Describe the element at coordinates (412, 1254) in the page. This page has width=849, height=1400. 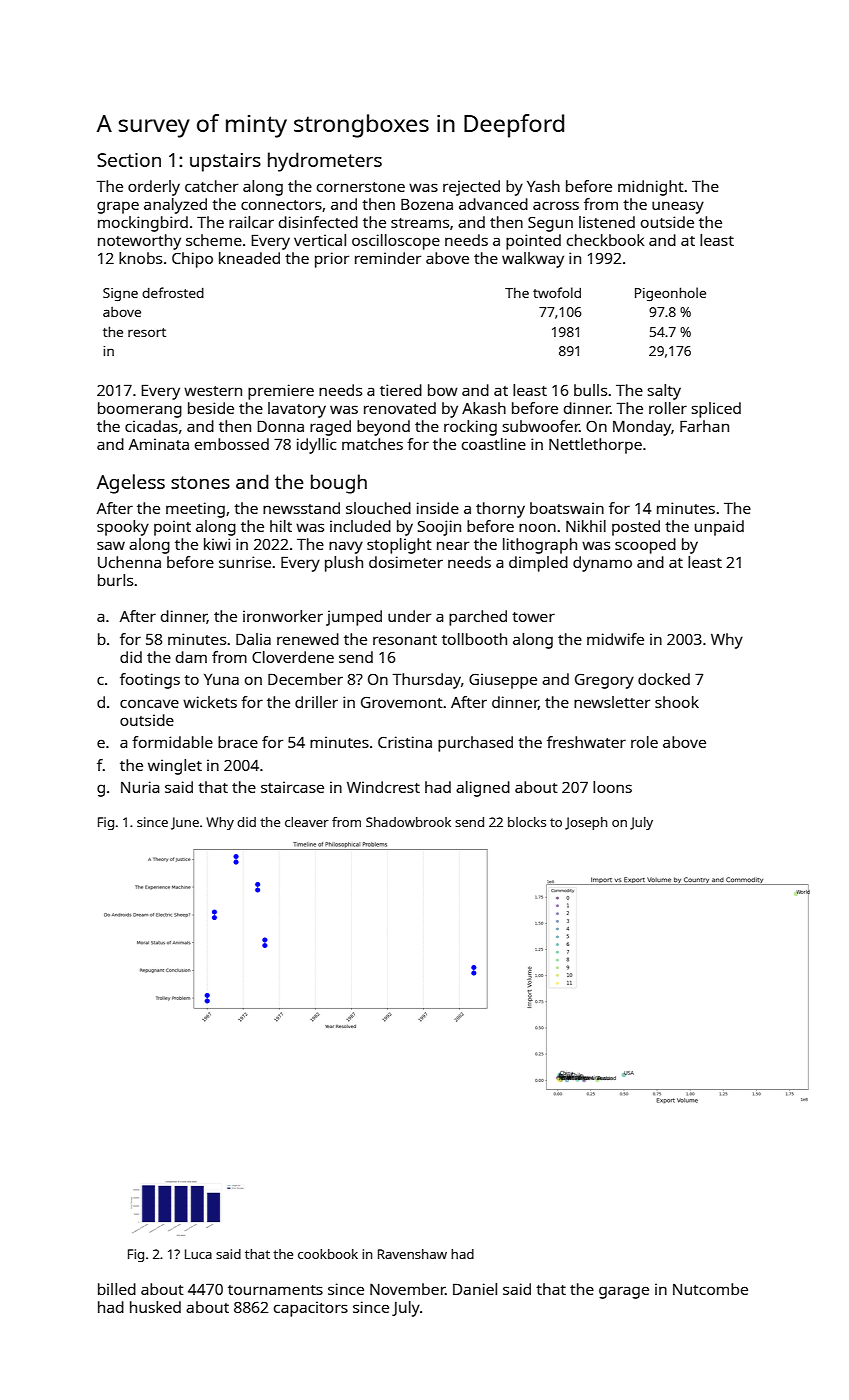
I see `Ravenshaw` at that location.
